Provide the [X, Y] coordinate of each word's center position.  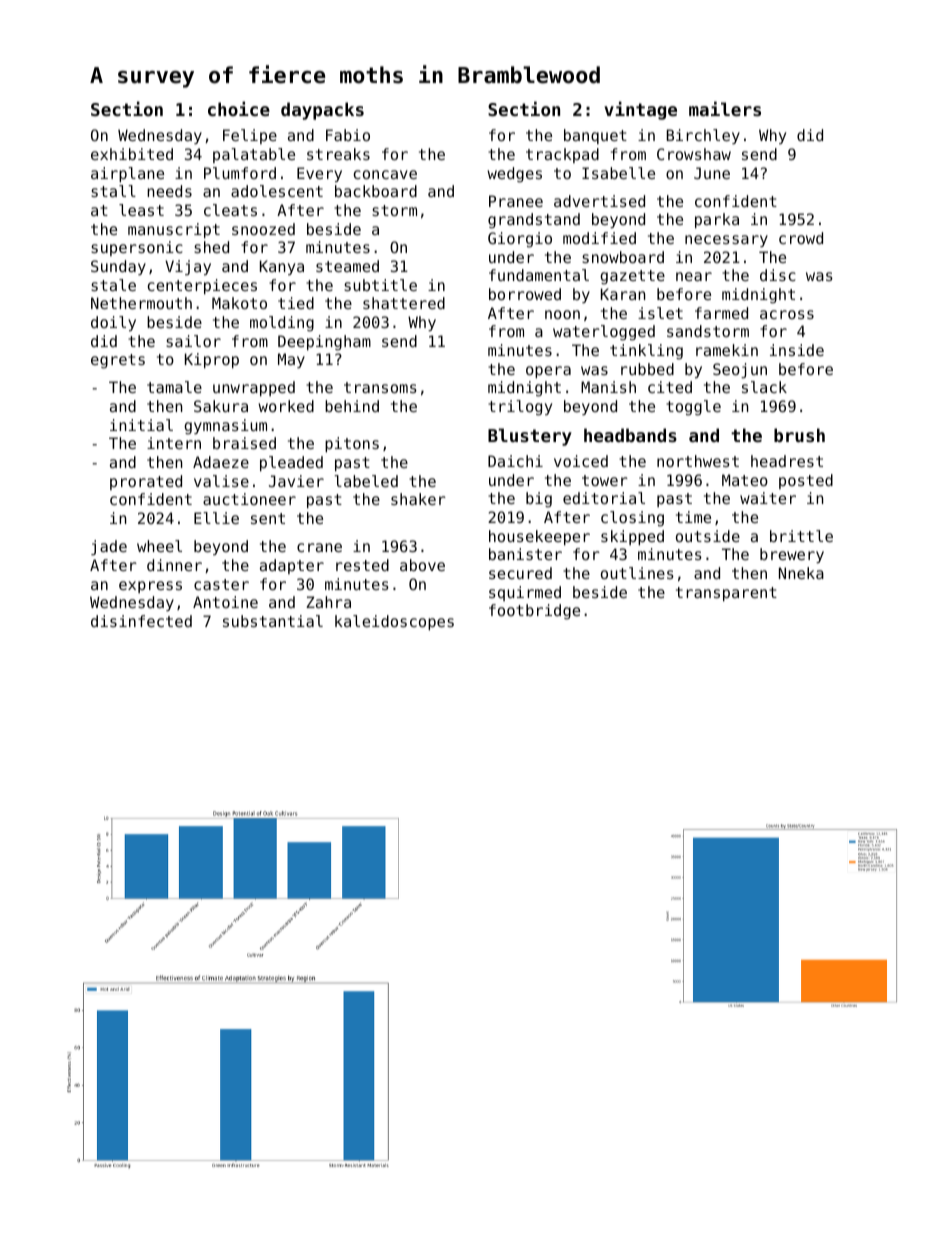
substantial [273, 621]
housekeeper [539, 537]
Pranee [516, 201]
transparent [726, 594]
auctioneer [249, 499]
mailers [725, 108]
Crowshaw [694, 154]
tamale [174, 387]
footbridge [534, 612]
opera [548, 372]
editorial [604, 498]
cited [670, 387]
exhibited [132, 154]
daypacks [322, 111]
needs [169, 191]
